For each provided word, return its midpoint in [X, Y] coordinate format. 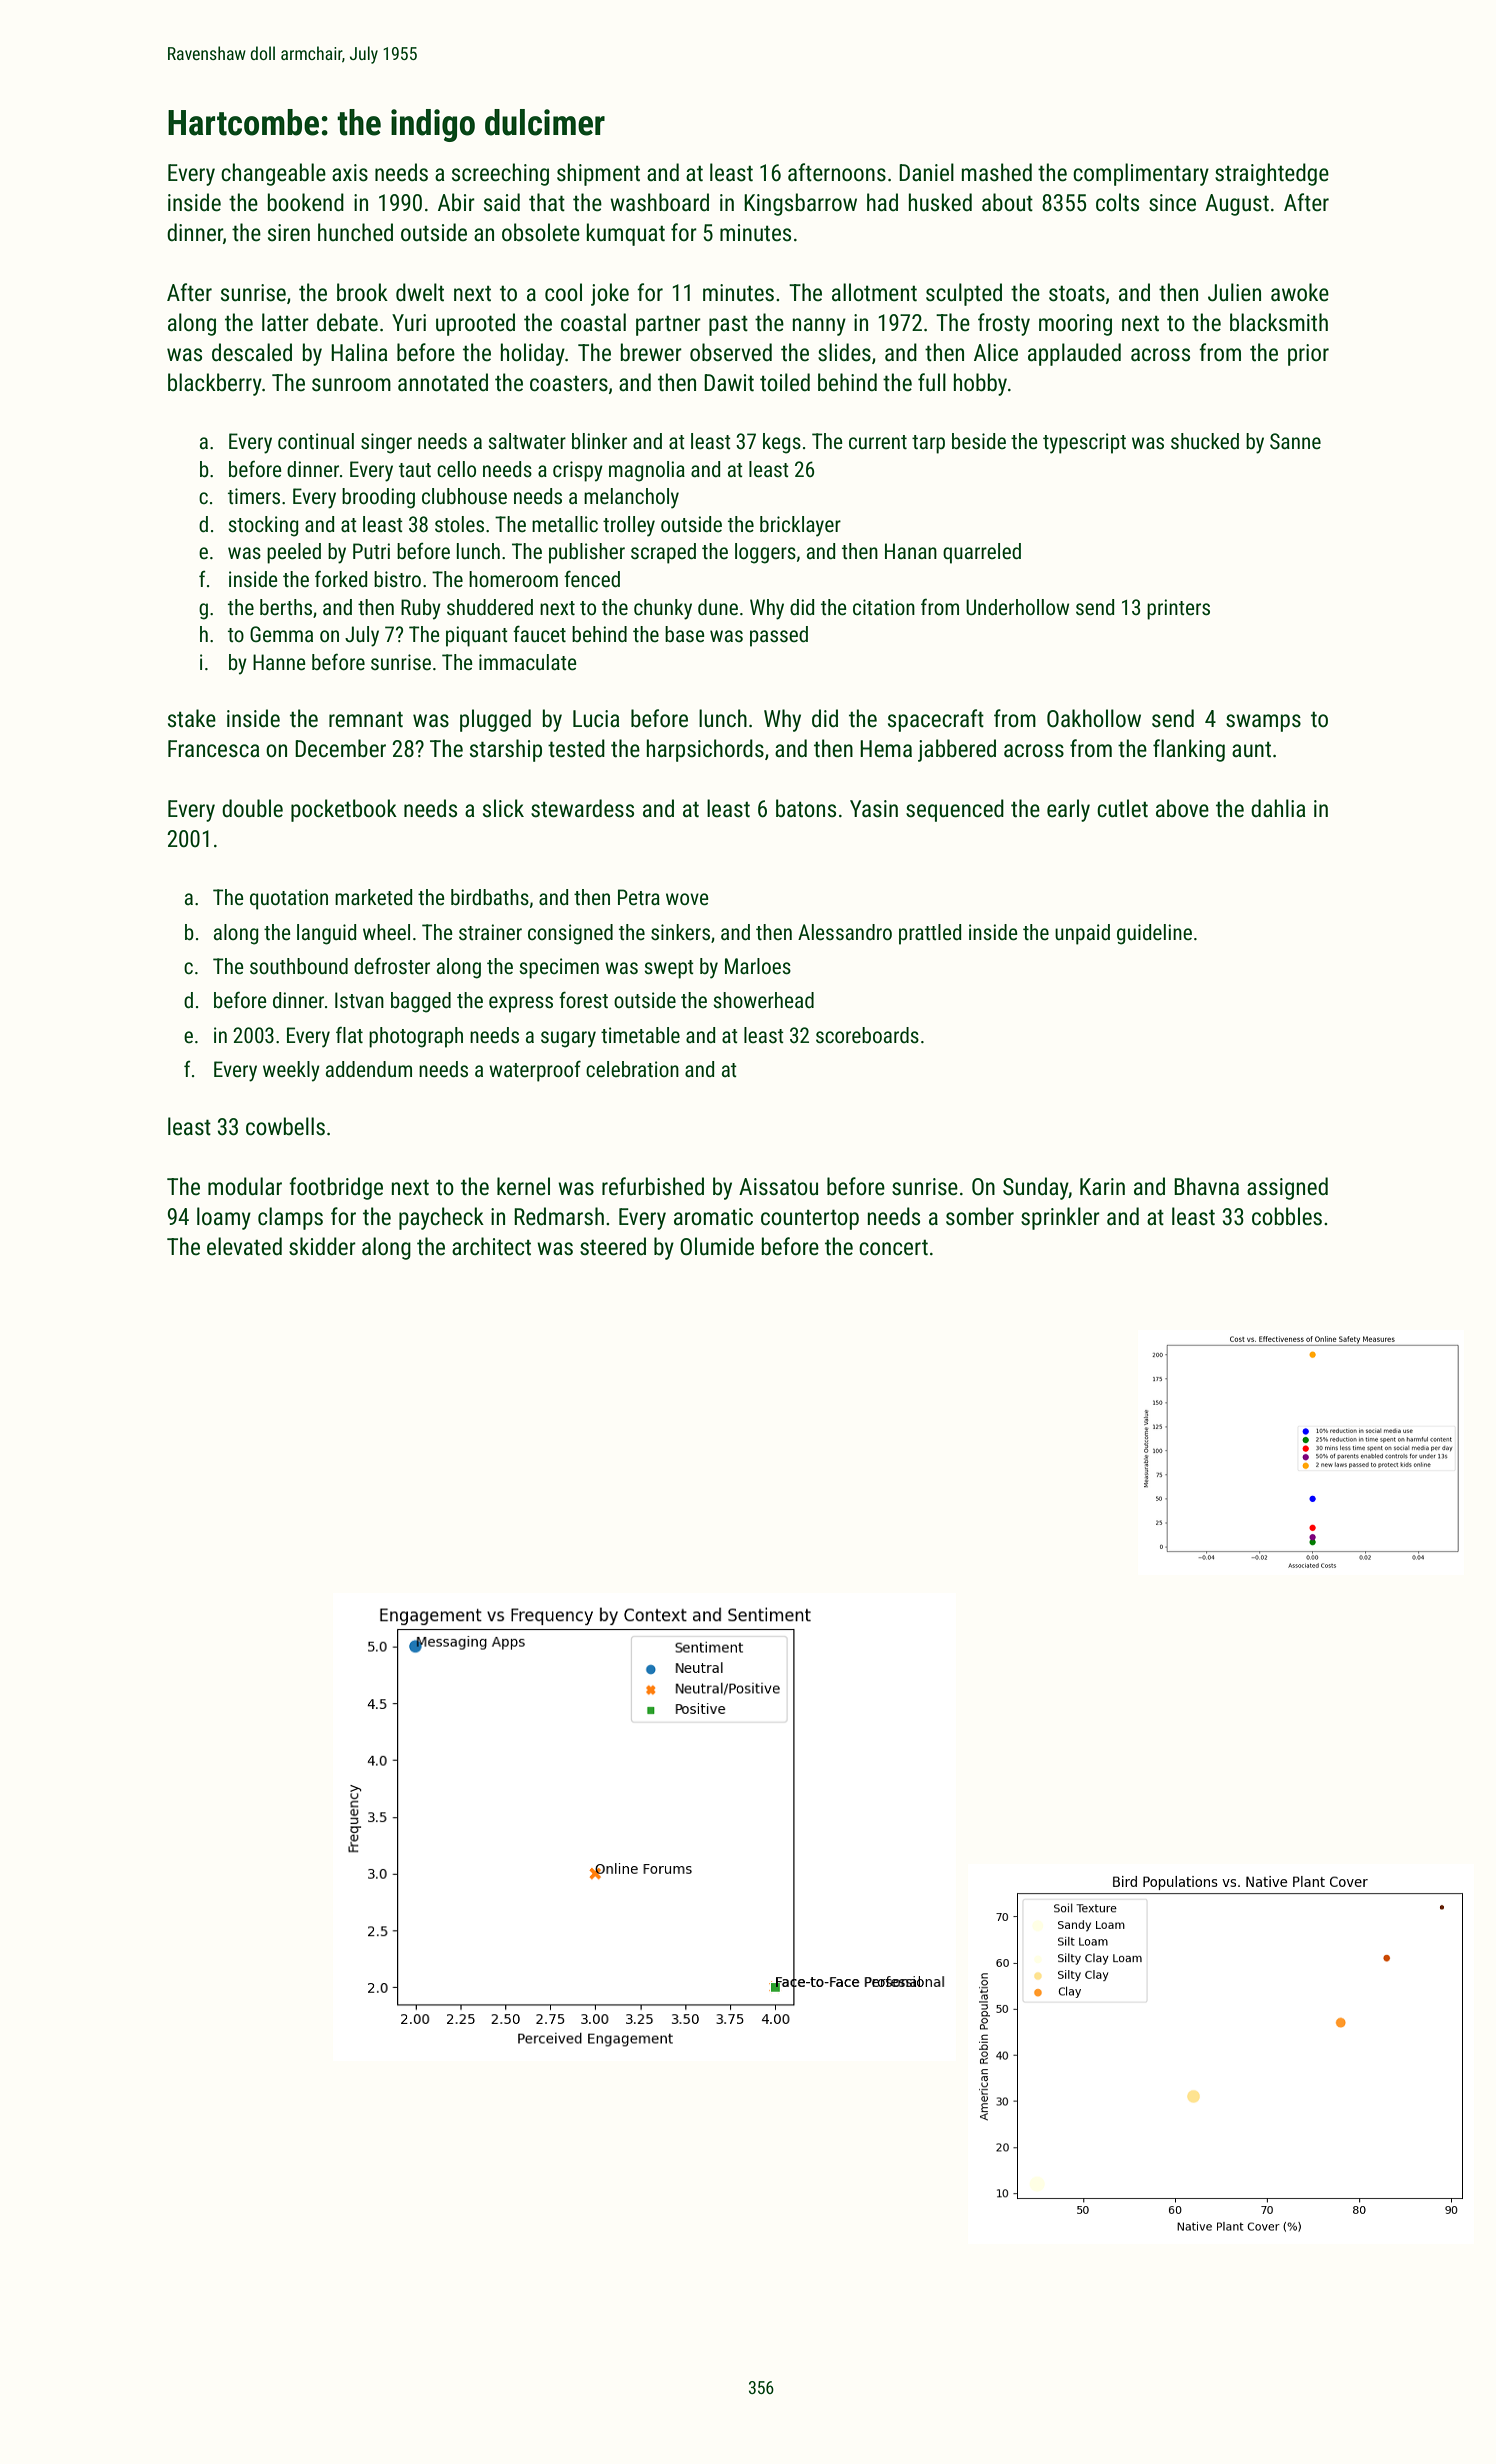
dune [718, 607]
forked [341, 579]
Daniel [926, 172]
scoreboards [867, 1035]
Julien [1234, 292]
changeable [273, 174]
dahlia [1278, 808]
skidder [322, 1246]
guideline [1154, 934]
